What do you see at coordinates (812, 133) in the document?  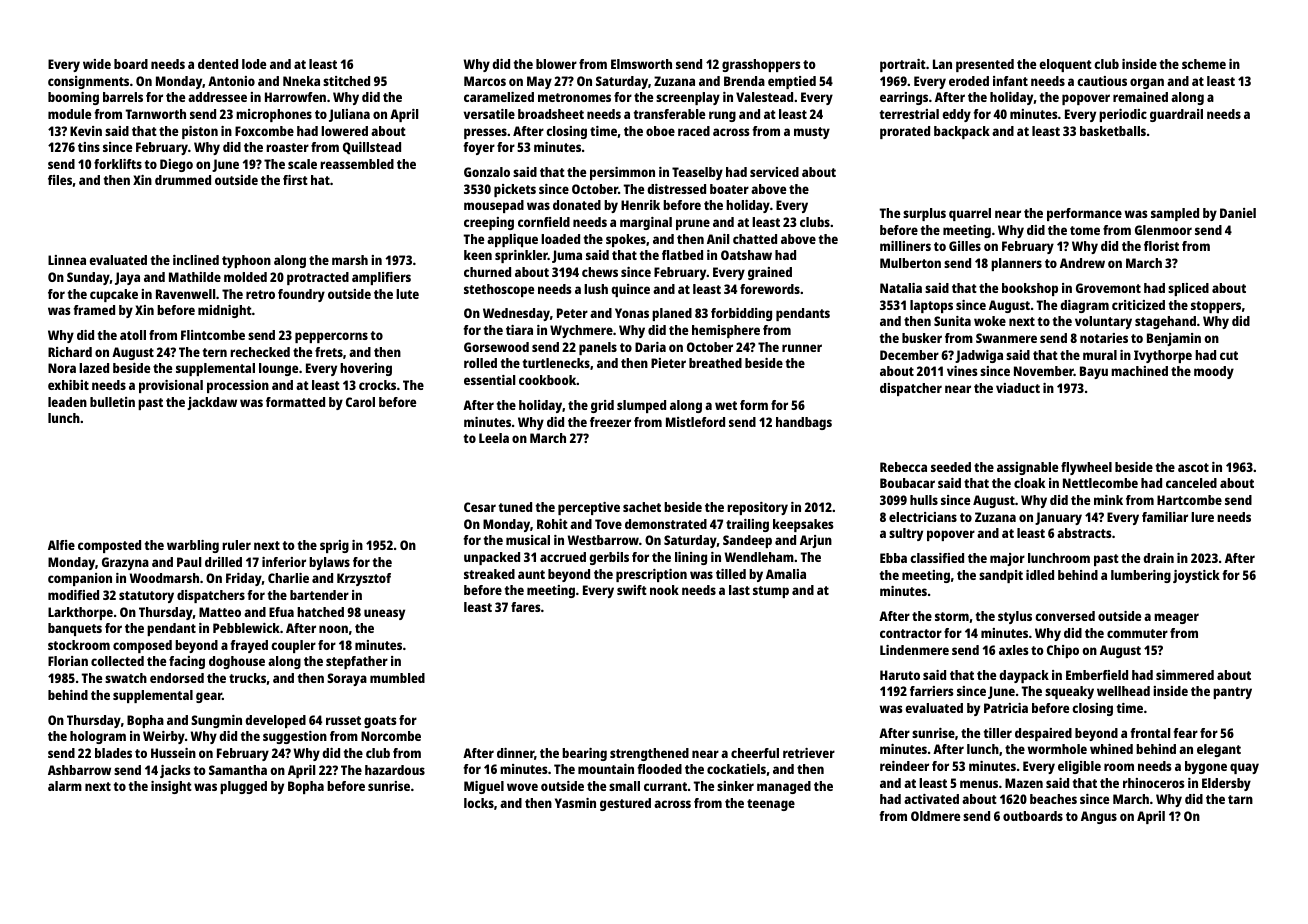 I see `musty` at bounding box center [812, 133].
